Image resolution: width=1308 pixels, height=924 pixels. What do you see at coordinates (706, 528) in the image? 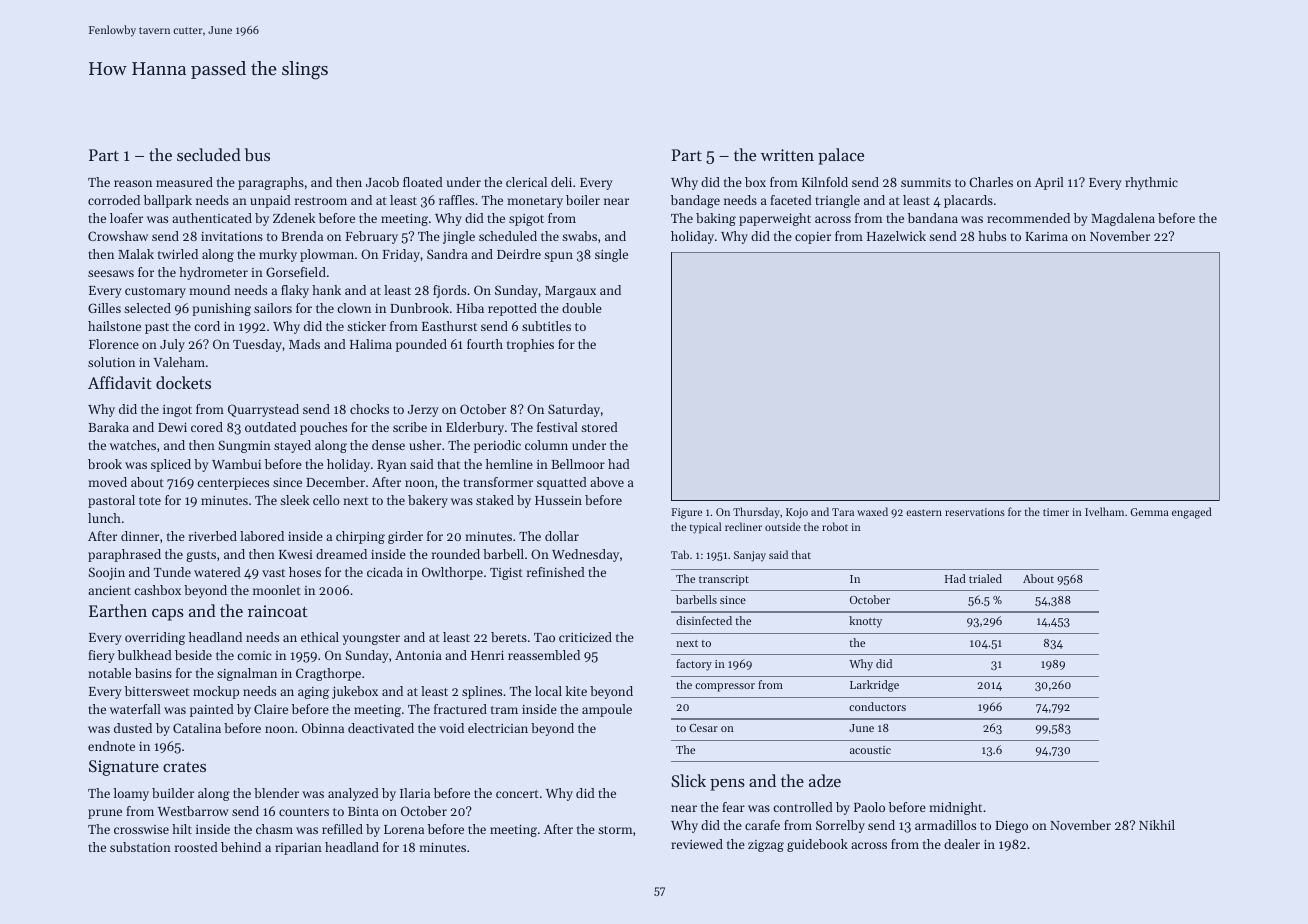
I see `typical` at bounding box center [706, 528].
